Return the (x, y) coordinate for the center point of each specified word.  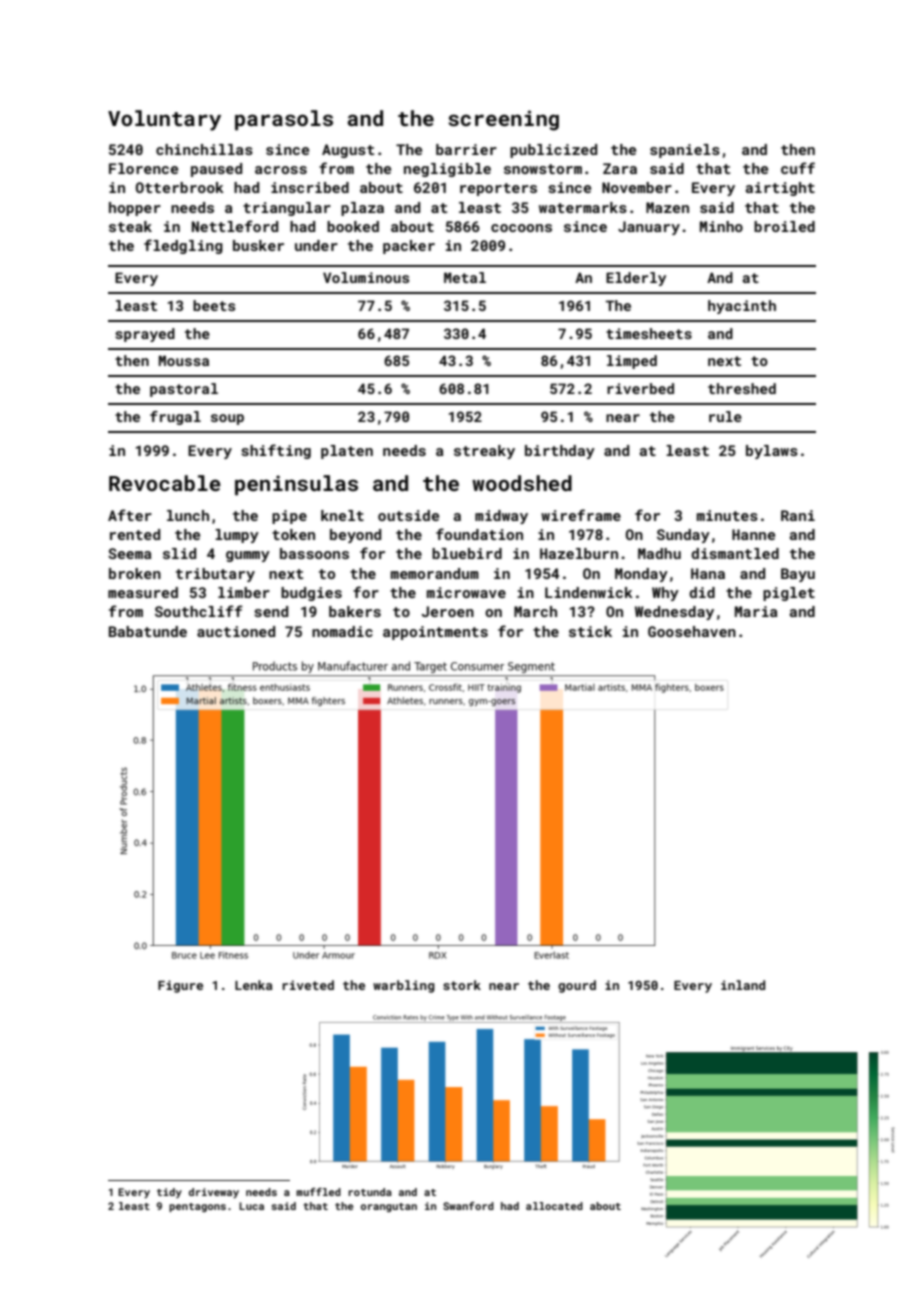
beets (214, 305)
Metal (465, 277)
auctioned (236, 631)
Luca (251, 1206)
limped (632, 362)
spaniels (685, 151)
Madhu (659, 553)
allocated (554, 1206)
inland (743, 985)
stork (462, 985)
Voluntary (164, 120)
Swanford (468, 1206)
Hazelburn (579, 553)
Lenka (253, 985)
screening (503, 120)
